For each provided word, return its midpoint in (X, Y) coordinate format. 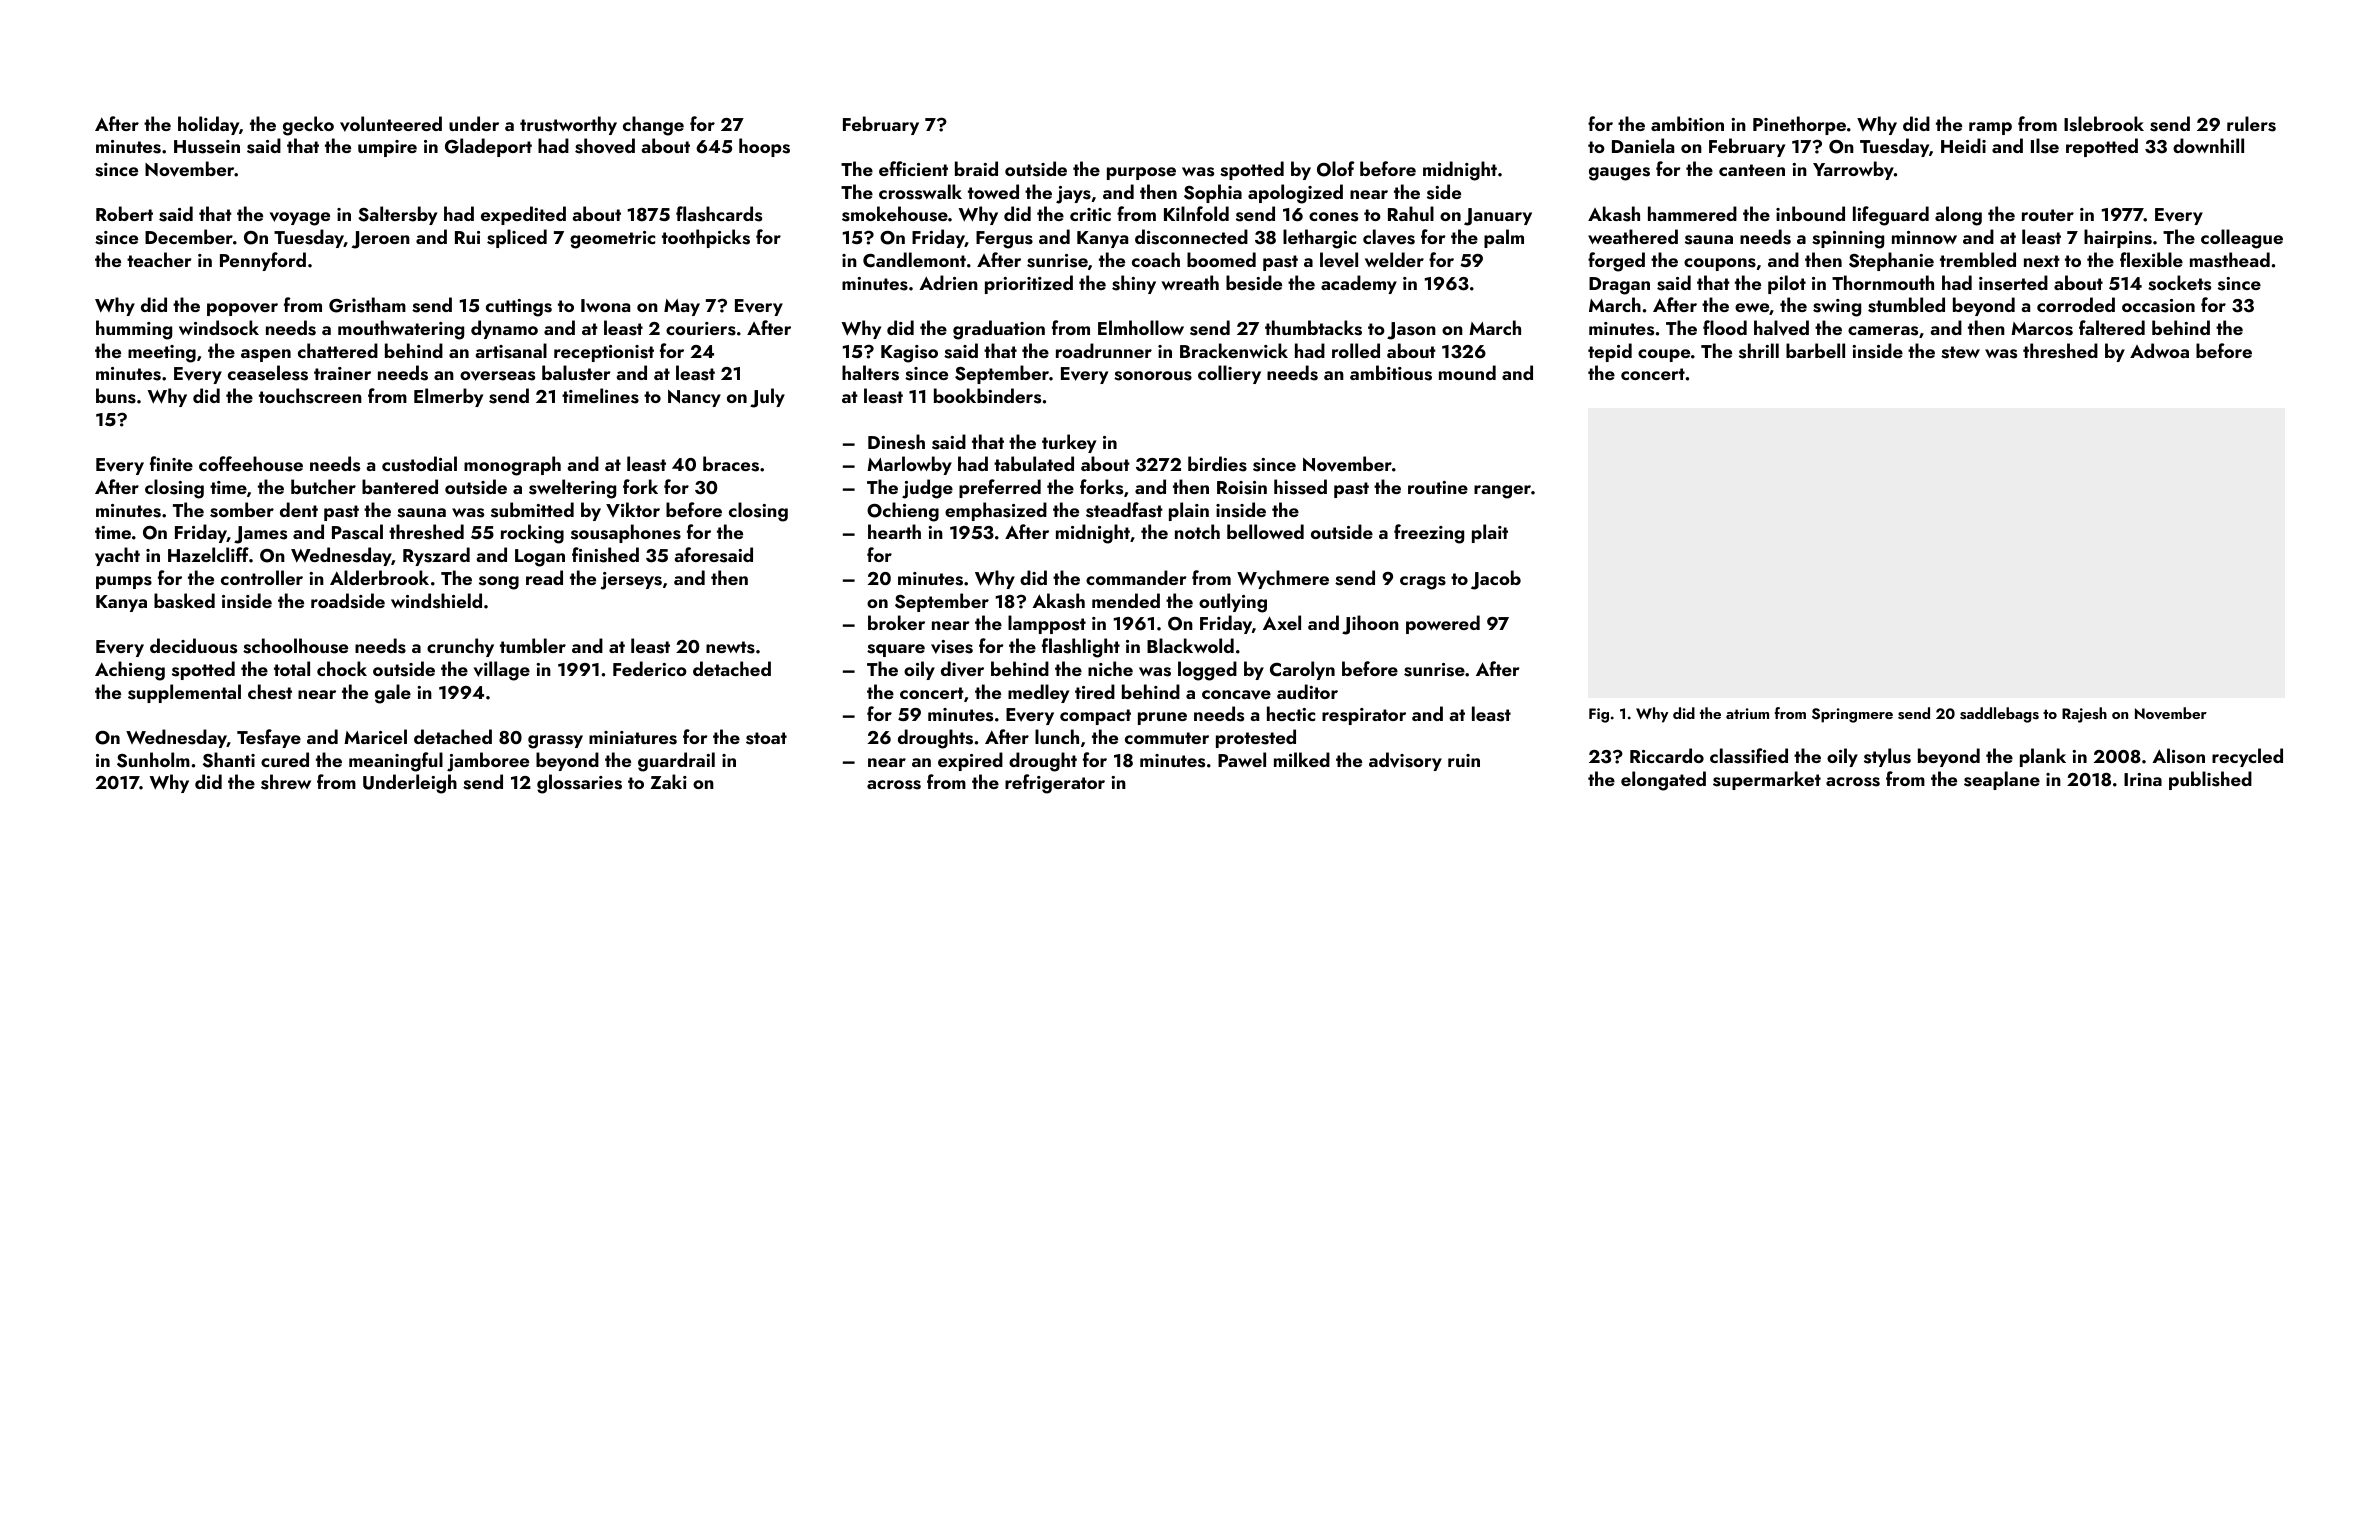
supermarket (1767, 780)
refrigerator (1055, 784)
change (653, 126)
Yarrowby (1853, 170)
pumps (124, 582)
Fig (1599, 715)
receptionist (604, 353)
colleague (2242, 239)
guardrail (676, 762)
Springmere (1852, 715)
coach (1156, 259)
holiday (208, 125)
